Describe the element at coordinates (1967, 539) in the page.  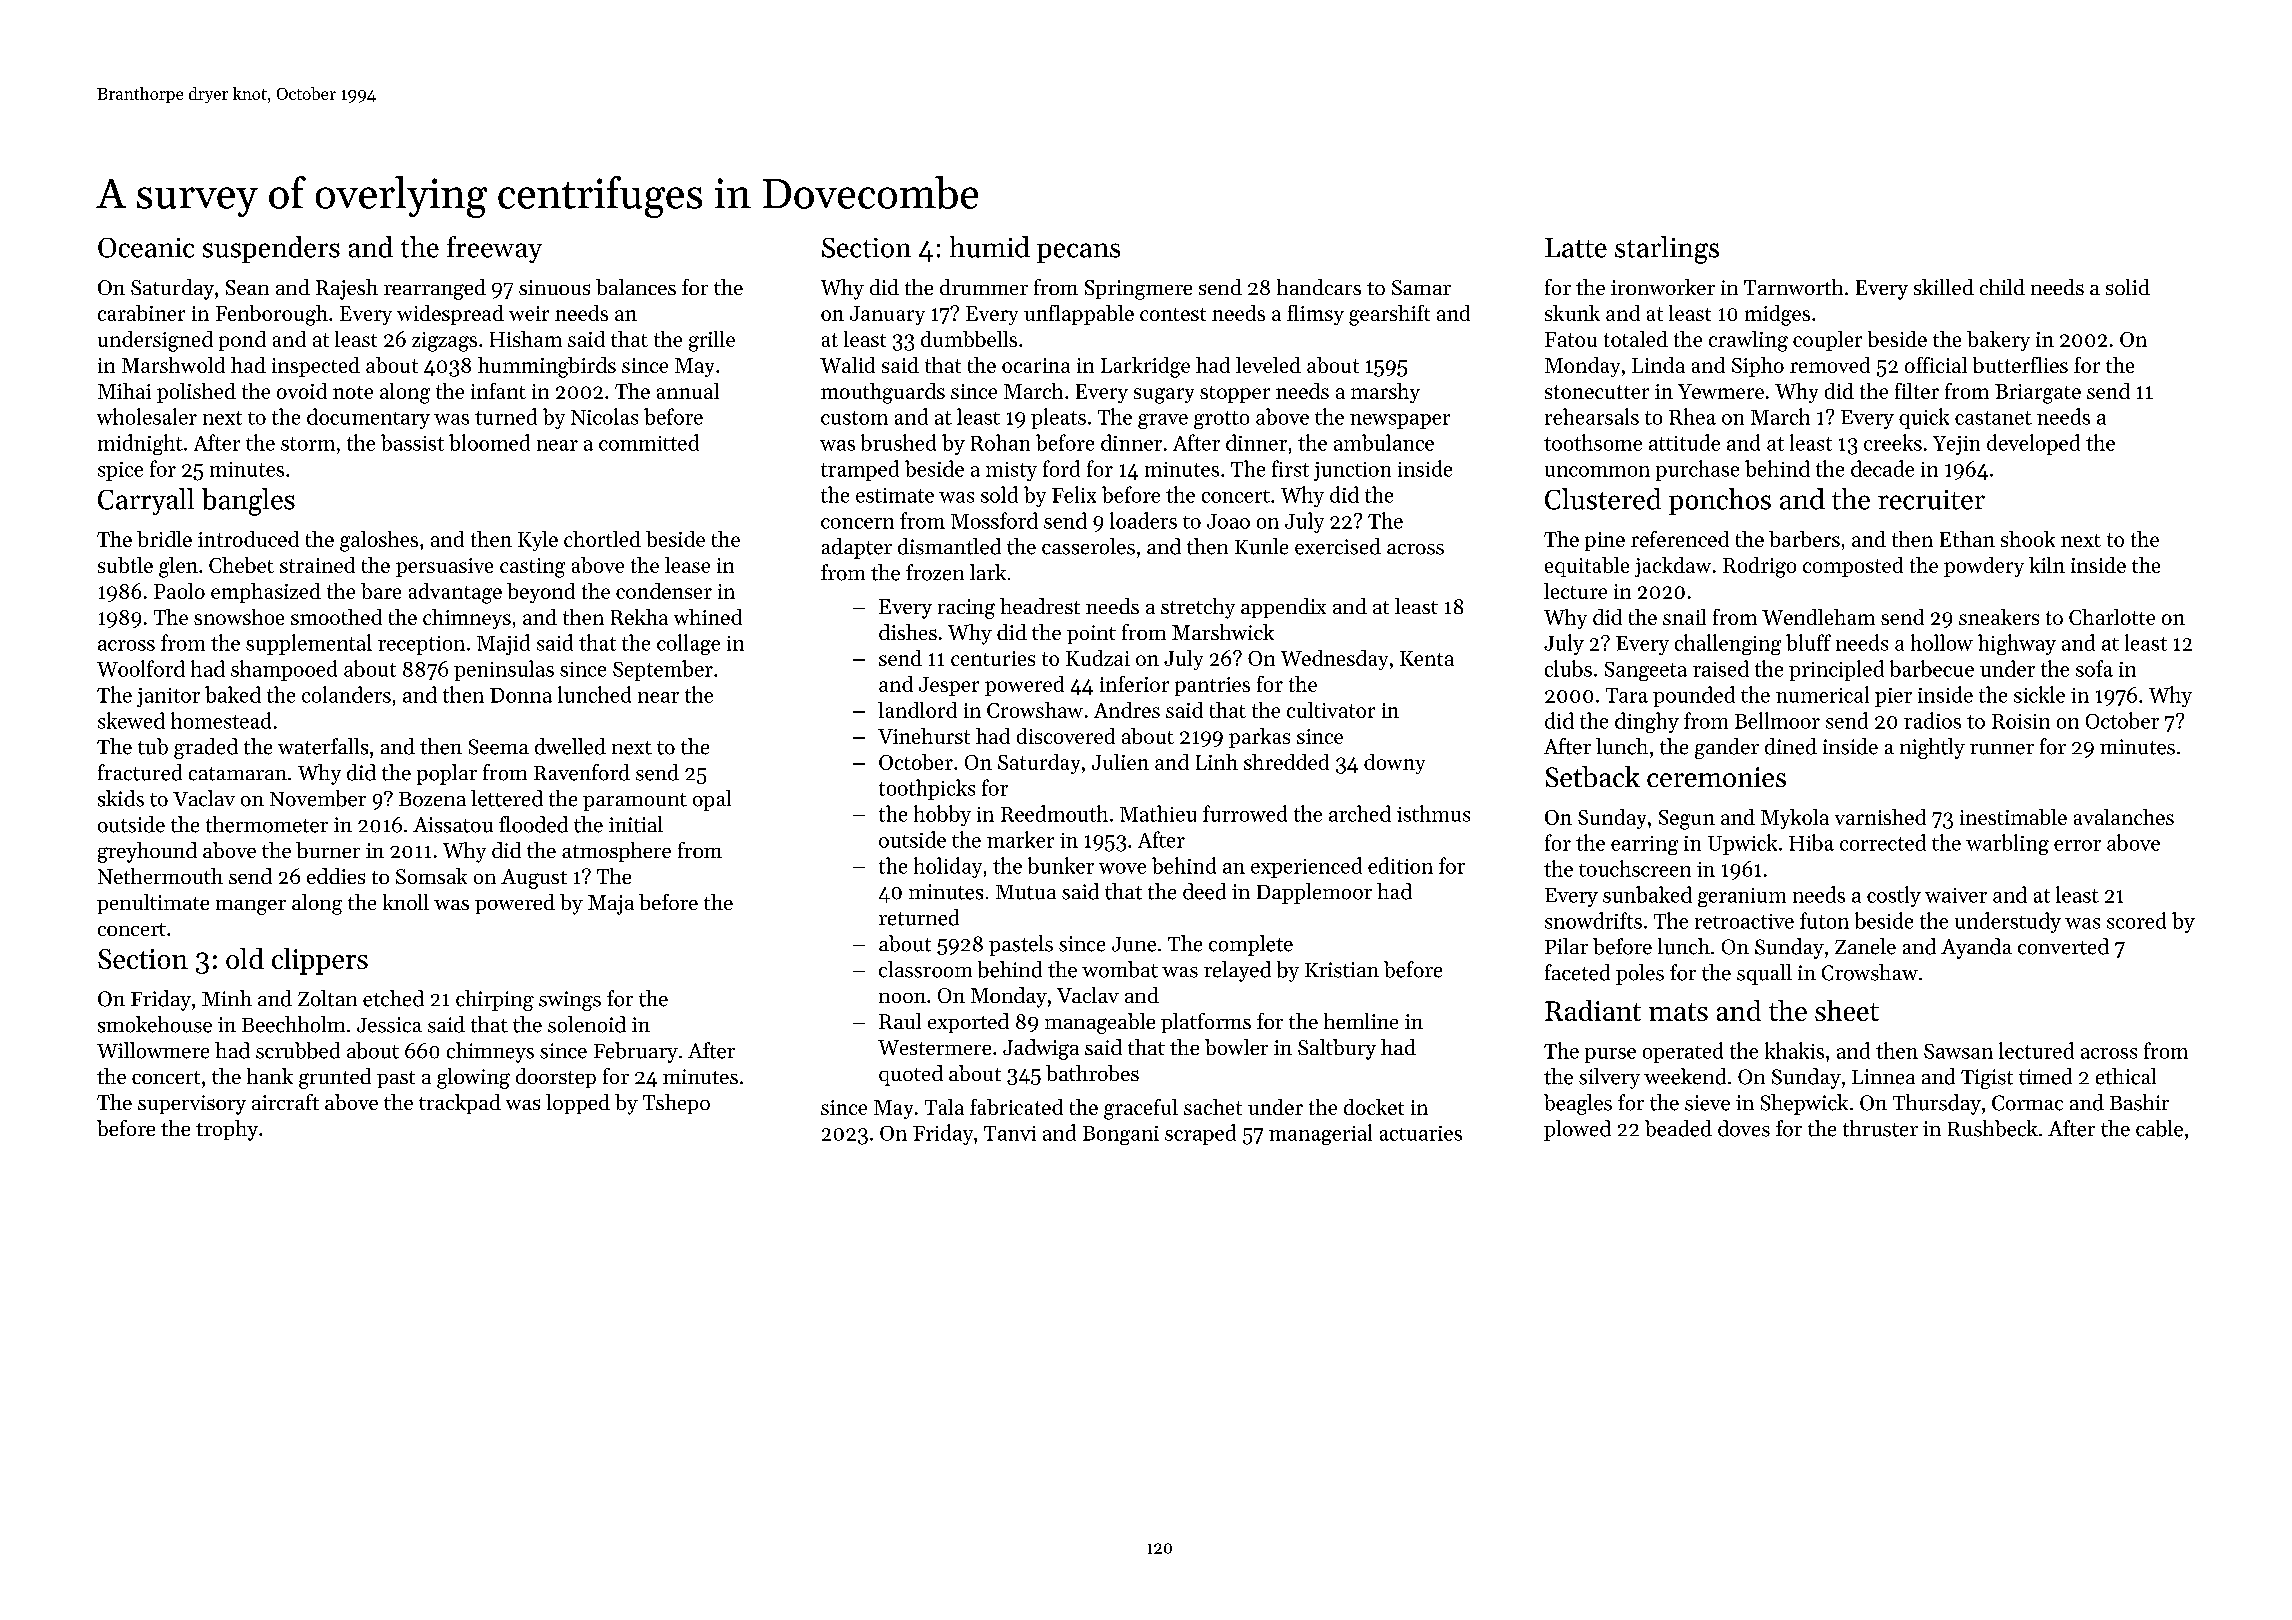
I see `Ethan` at that location.
